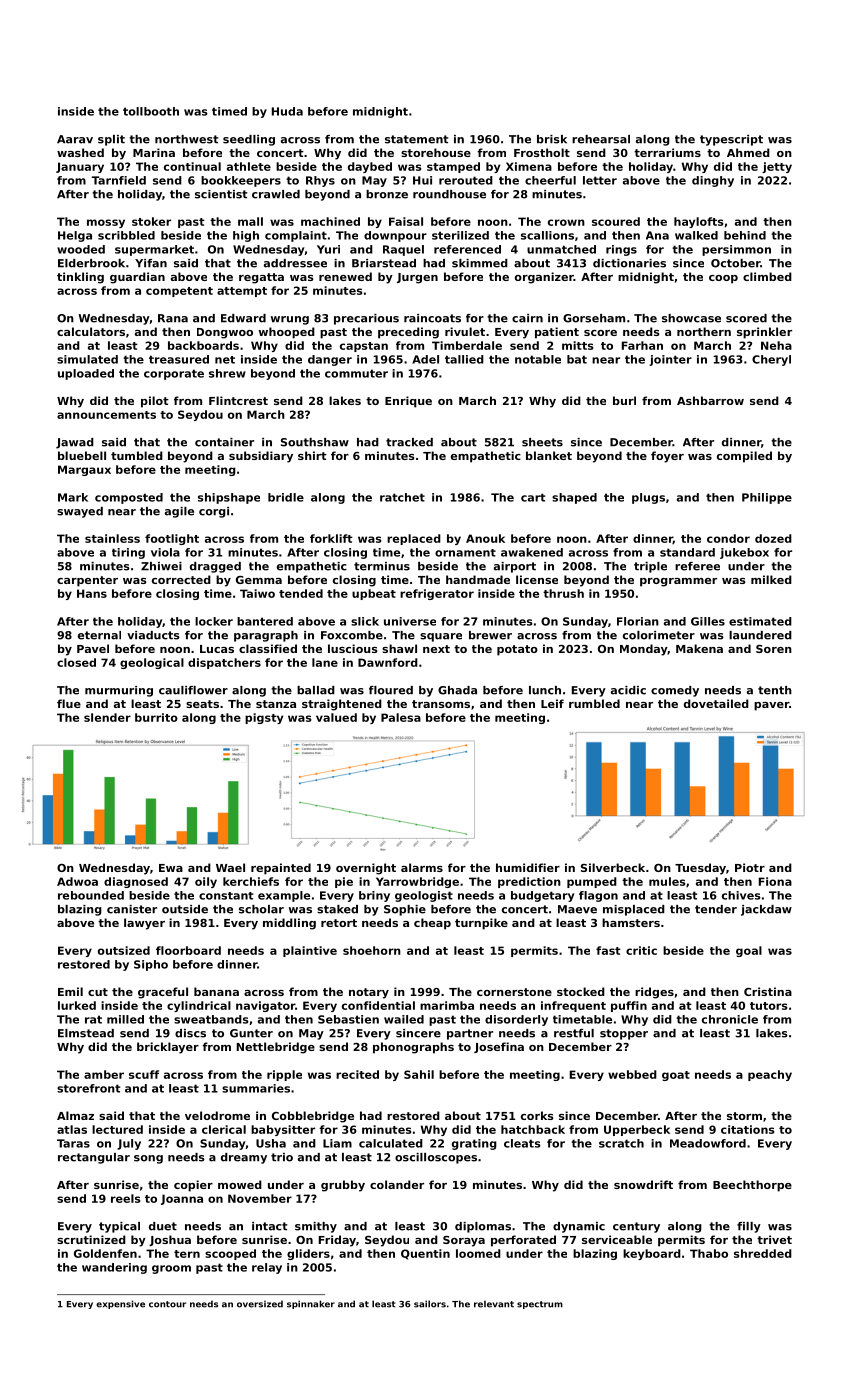 This image has width=849, height=1400. What do you see at coordinates (244, 1158) in the image?
I see `dreamy` at bounding box center [244, 1158].
